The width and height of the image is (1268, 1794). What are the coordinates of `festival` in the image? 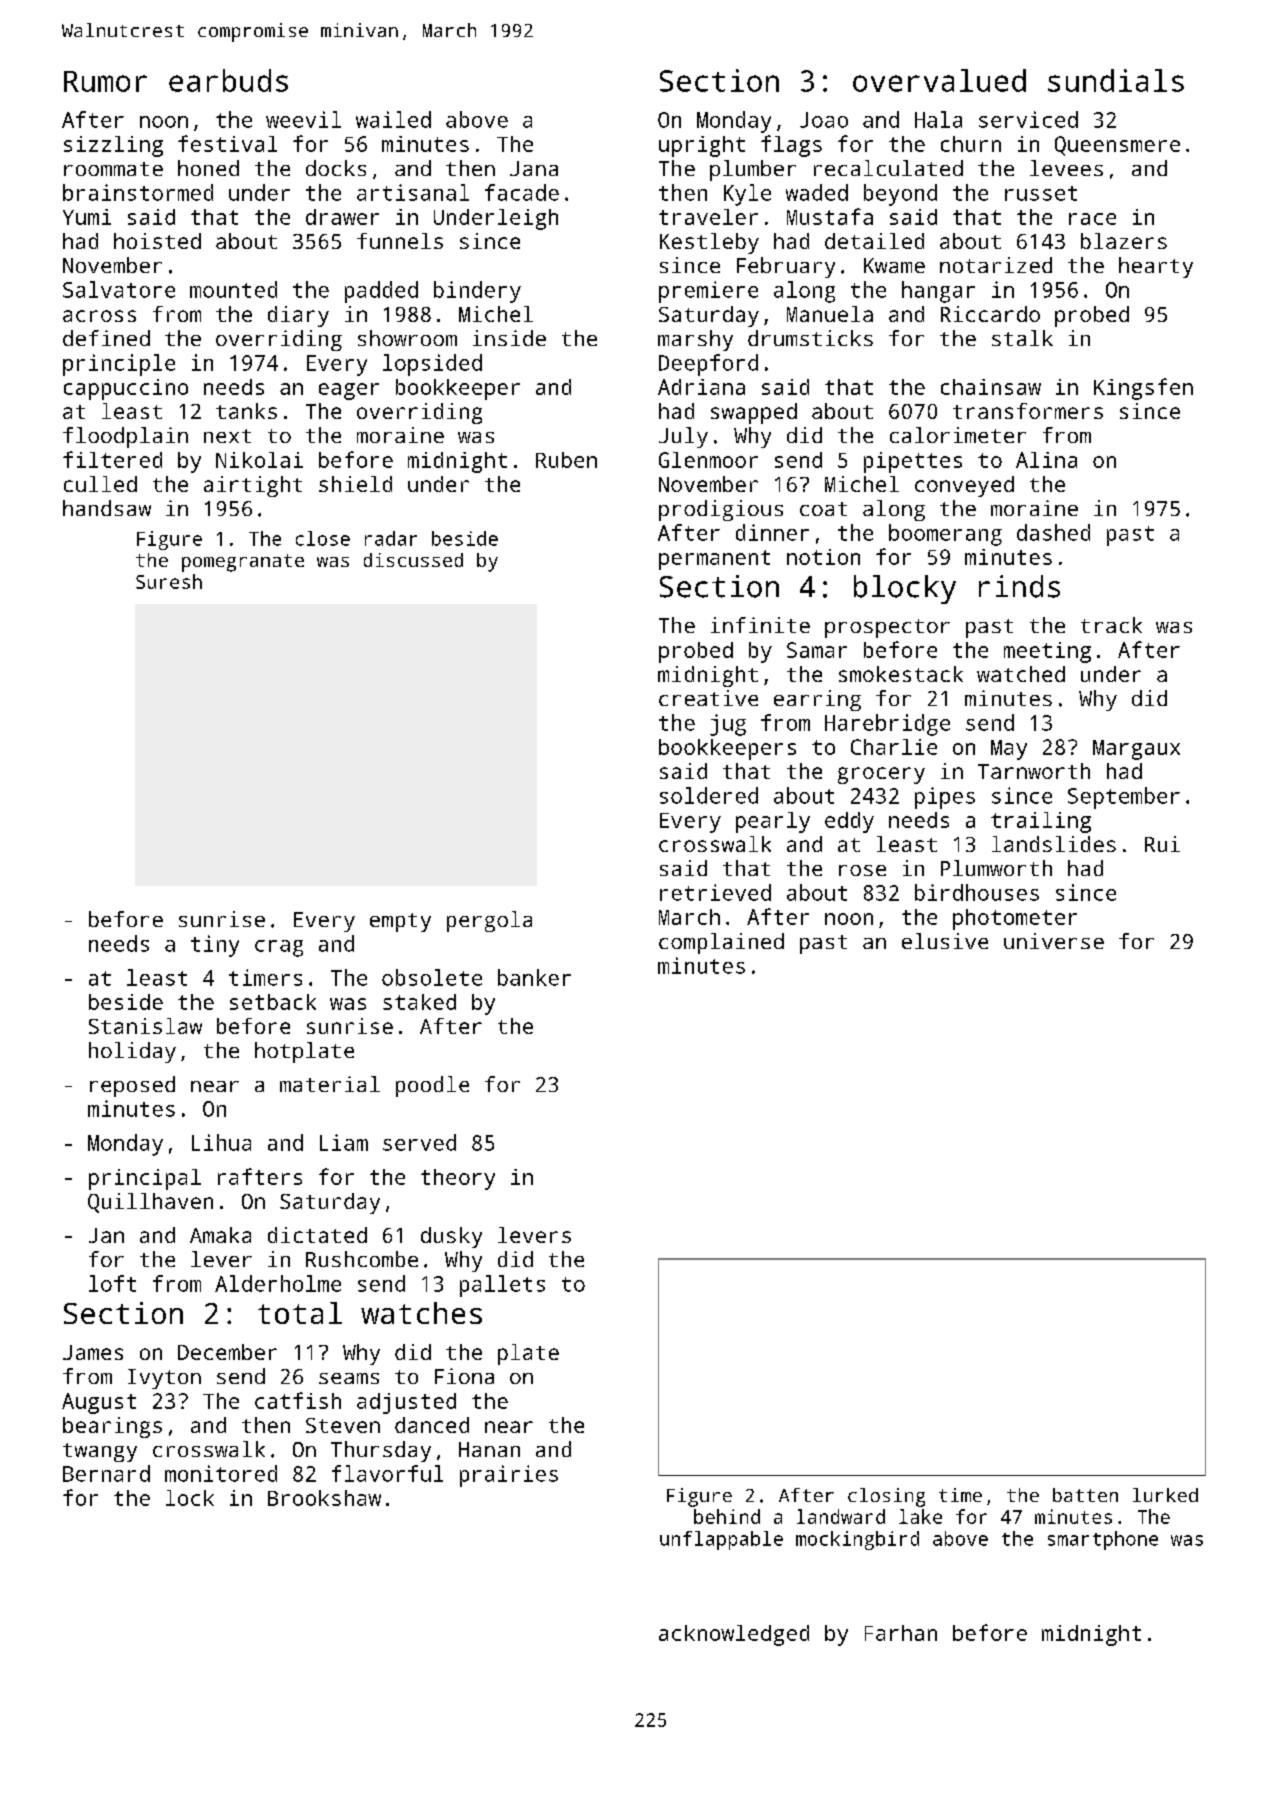 It's located at (227, 143).
